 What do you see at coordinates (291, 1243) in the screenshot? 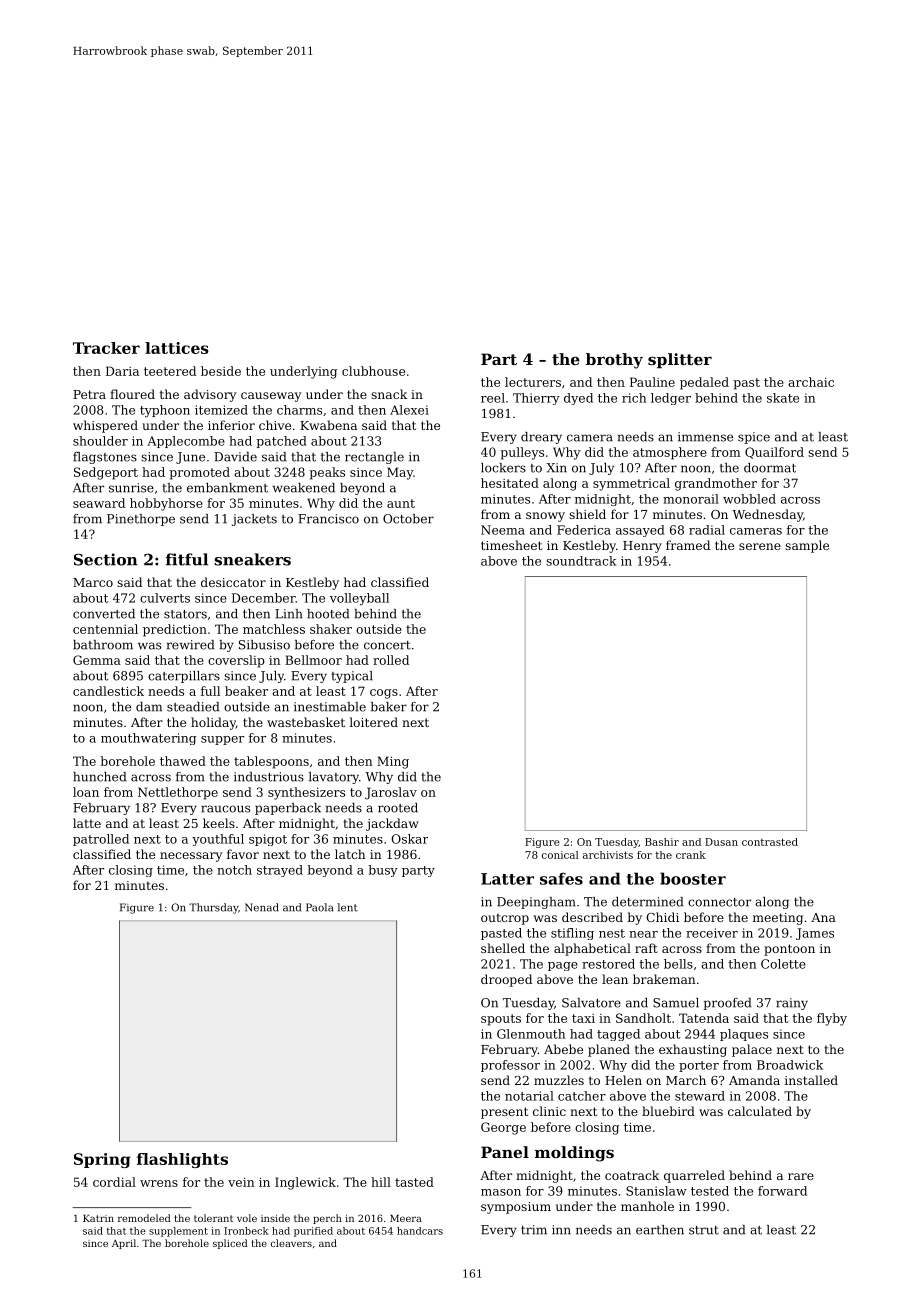
I see `cleavers` at bounding box center [291, 1243].
